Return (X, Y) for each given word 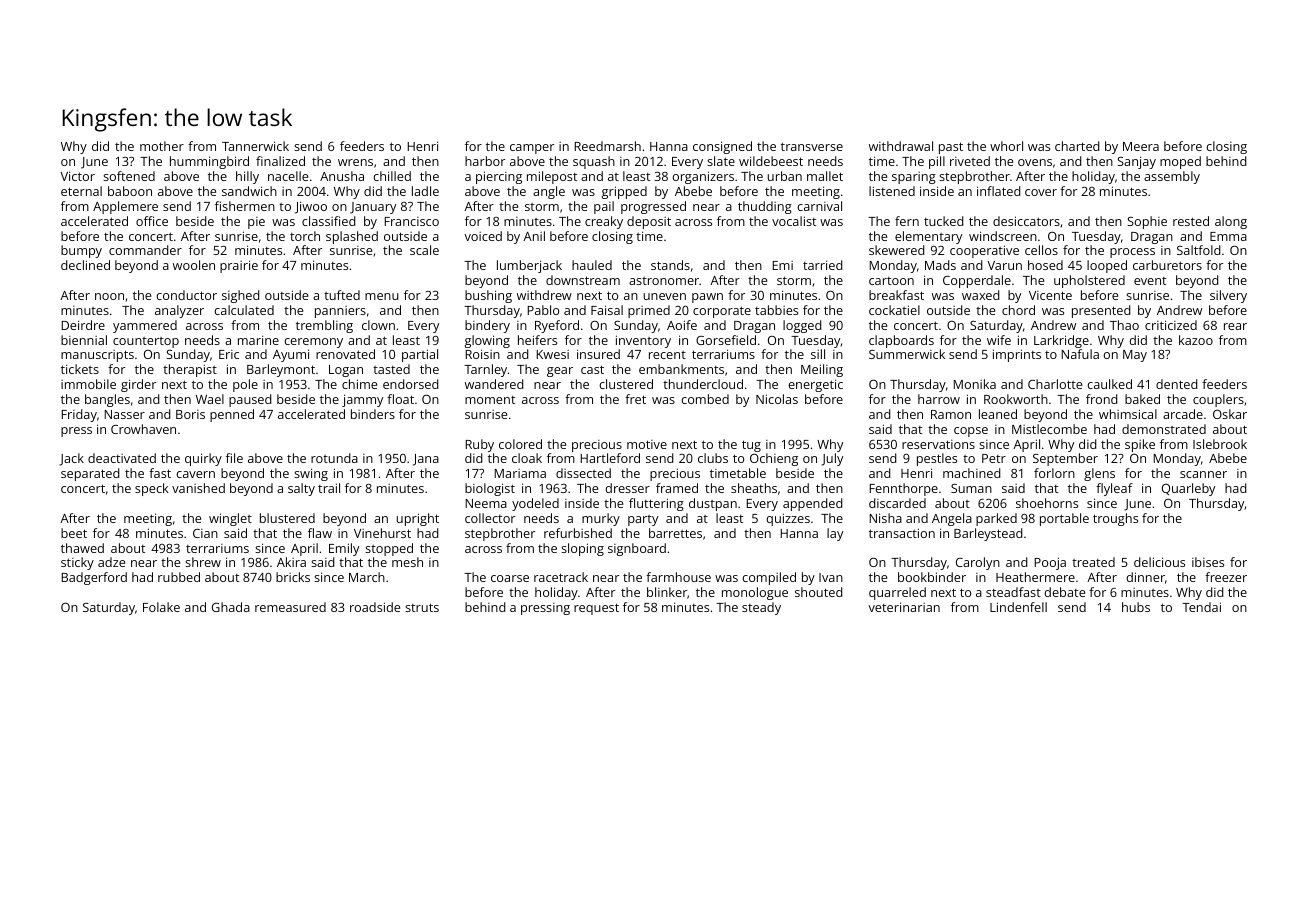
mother (162, 146)
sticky (77, 563)
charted (1077, 146)
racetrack (561, 577)
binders (373, 414)
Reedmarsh (607, 146)
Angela (952, 519)
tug (751, 446)
